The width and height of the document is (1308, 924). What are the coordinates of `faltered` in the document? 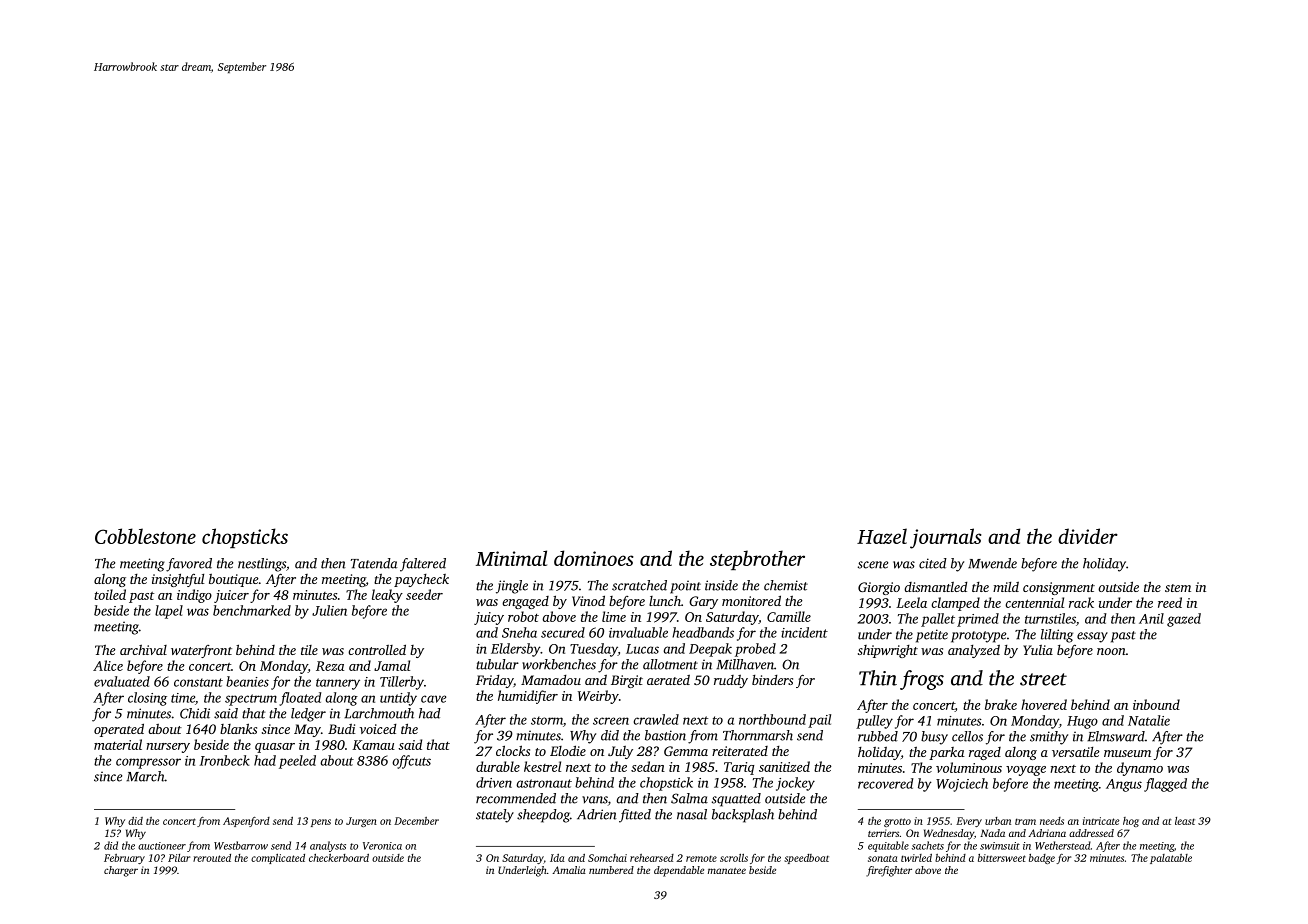 It's located at (423, 565).
